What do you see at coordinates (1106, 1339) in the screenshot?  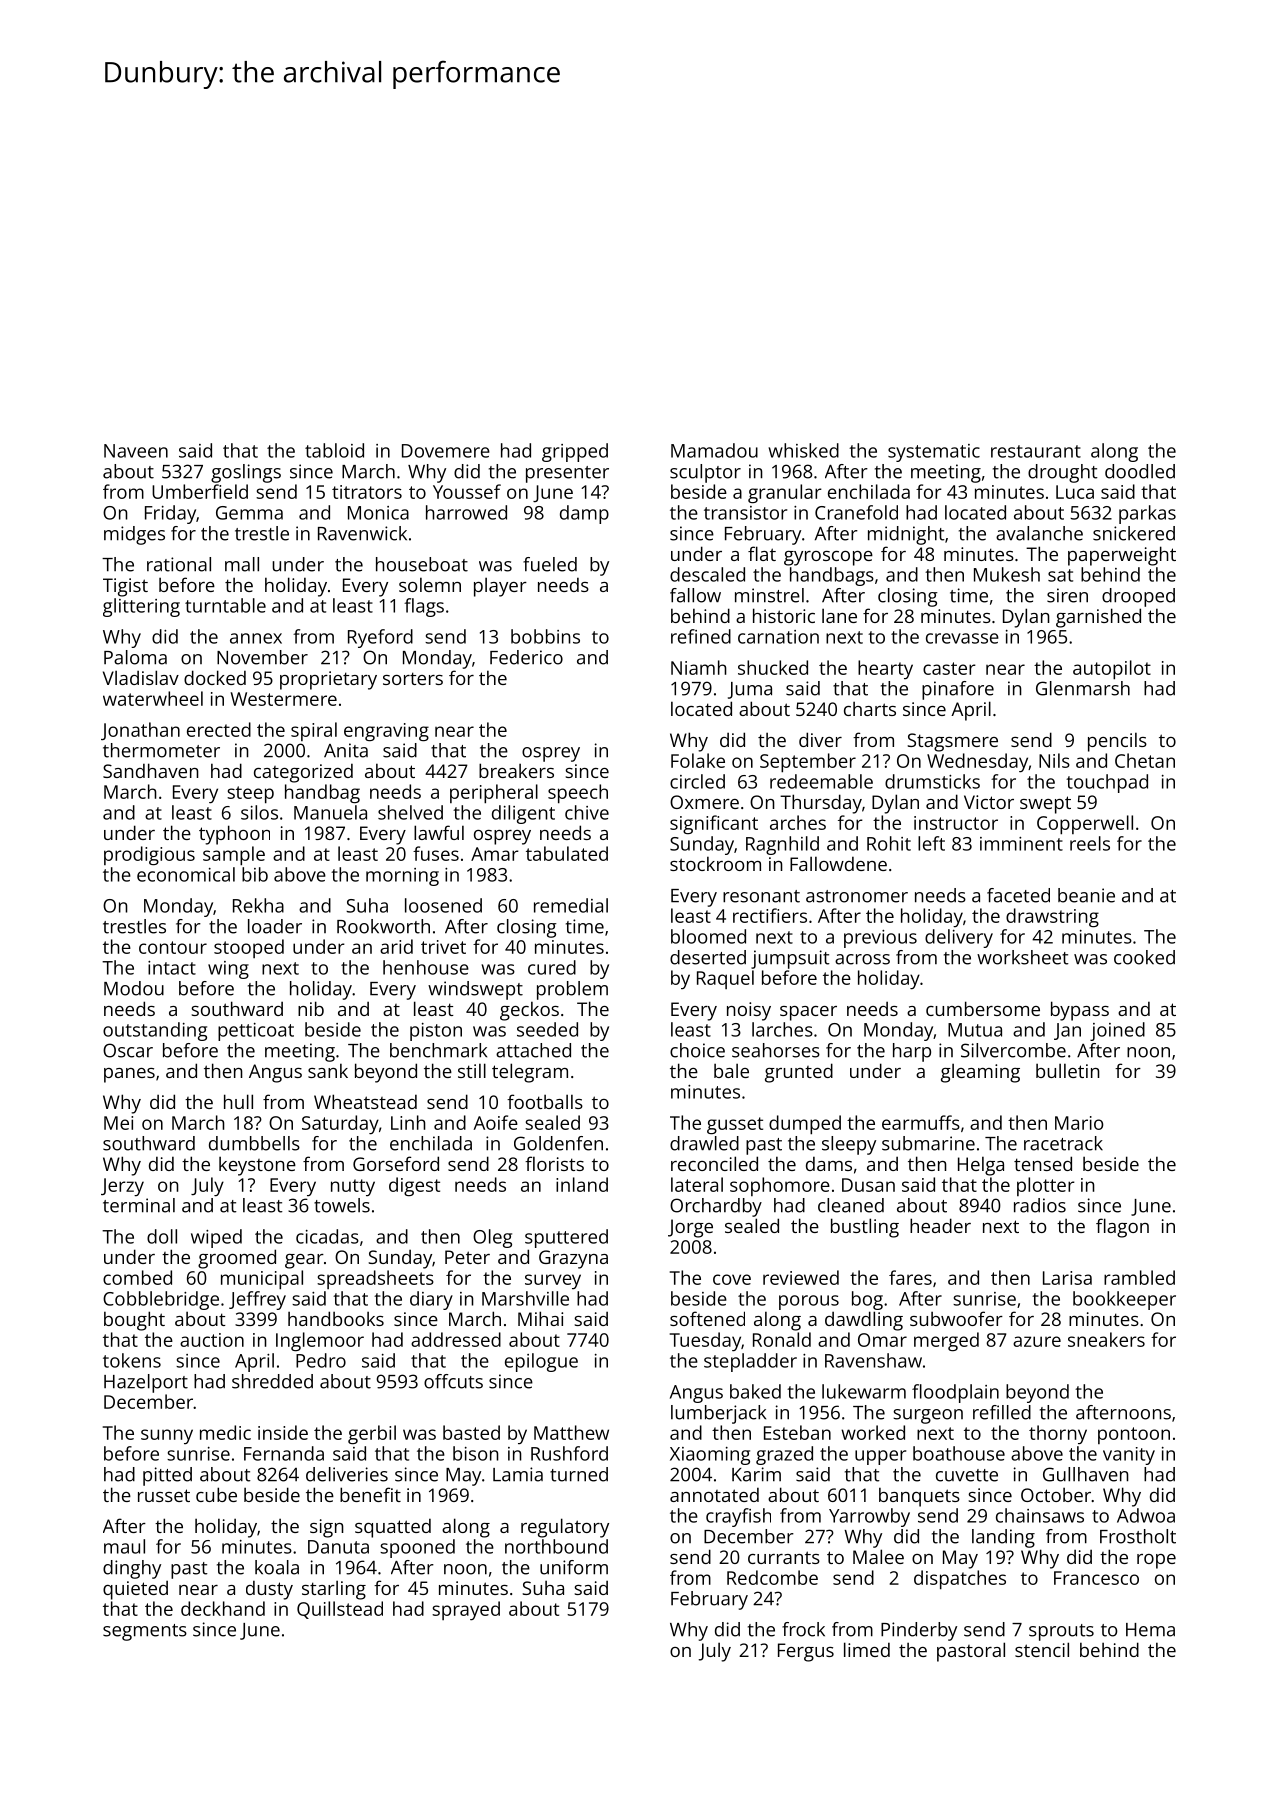 I see `sneakers` at bounding box center [1106, 1339].
